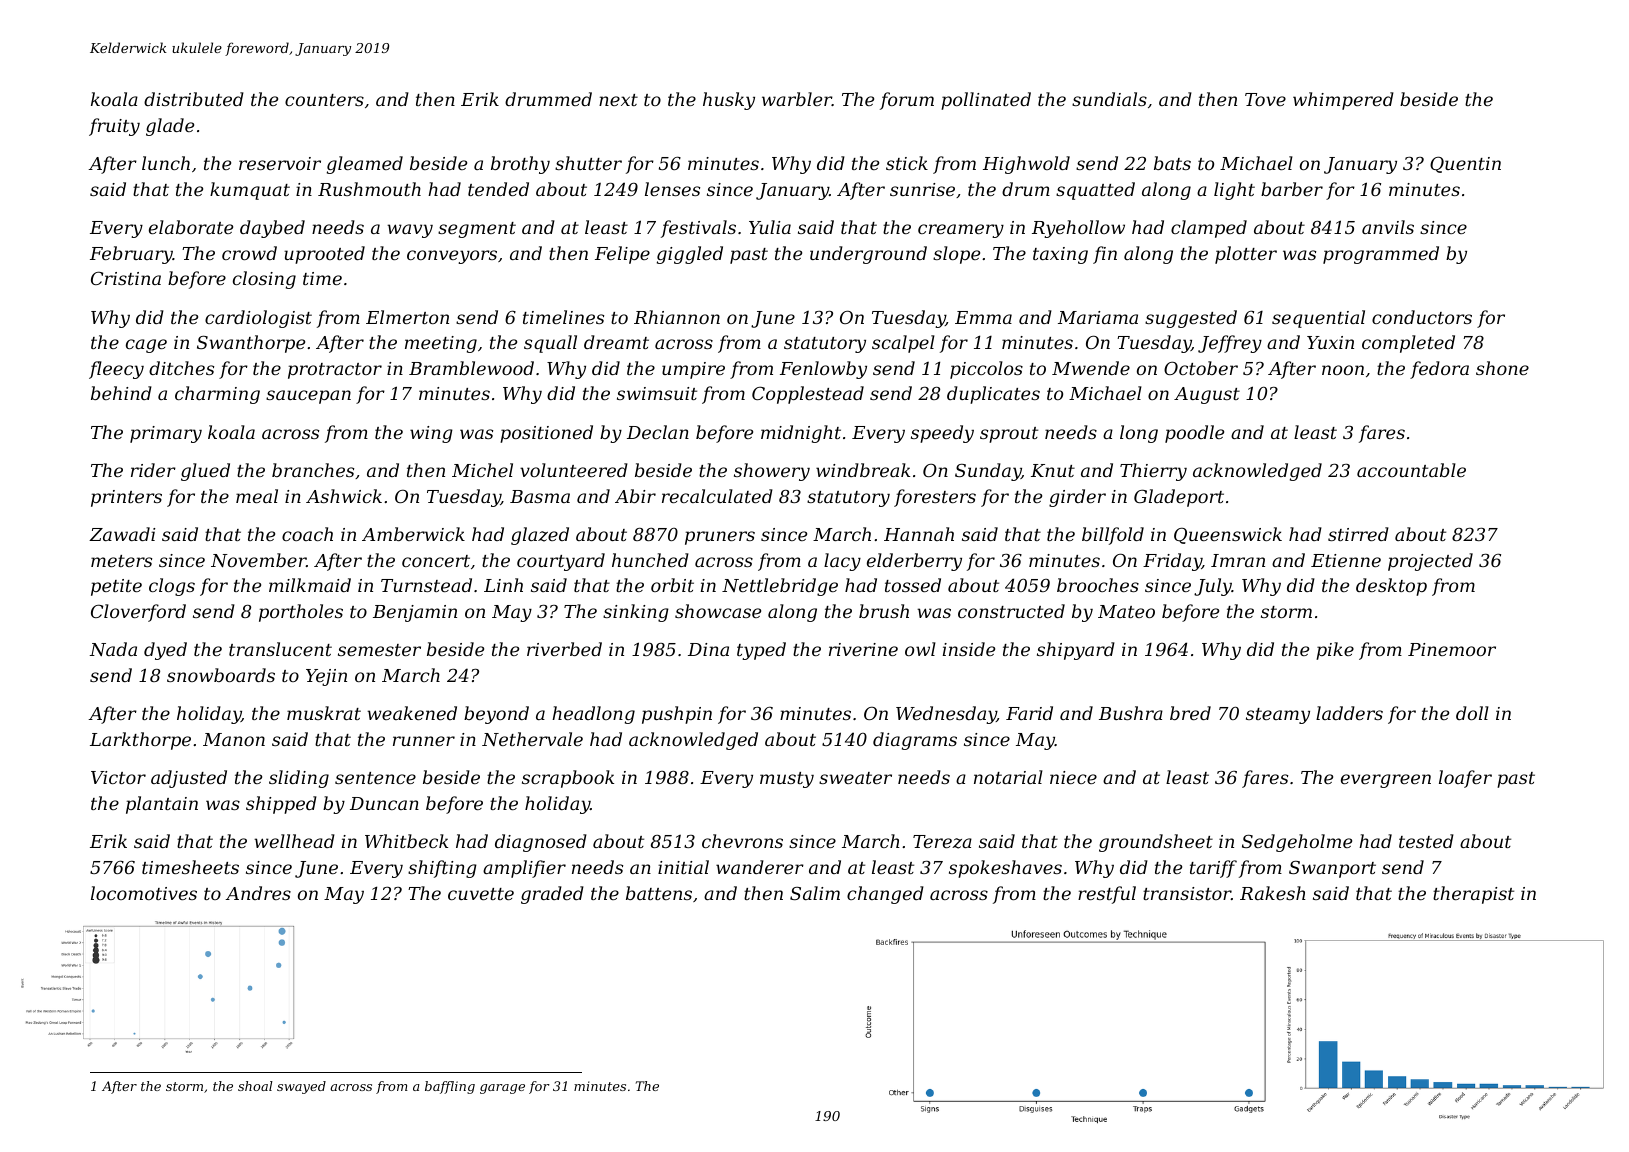 This screenshot has height=1152, width=1629. Describe the element at coordinates (1465, 164) in the screenshot. I see `Quentin` at that location.
